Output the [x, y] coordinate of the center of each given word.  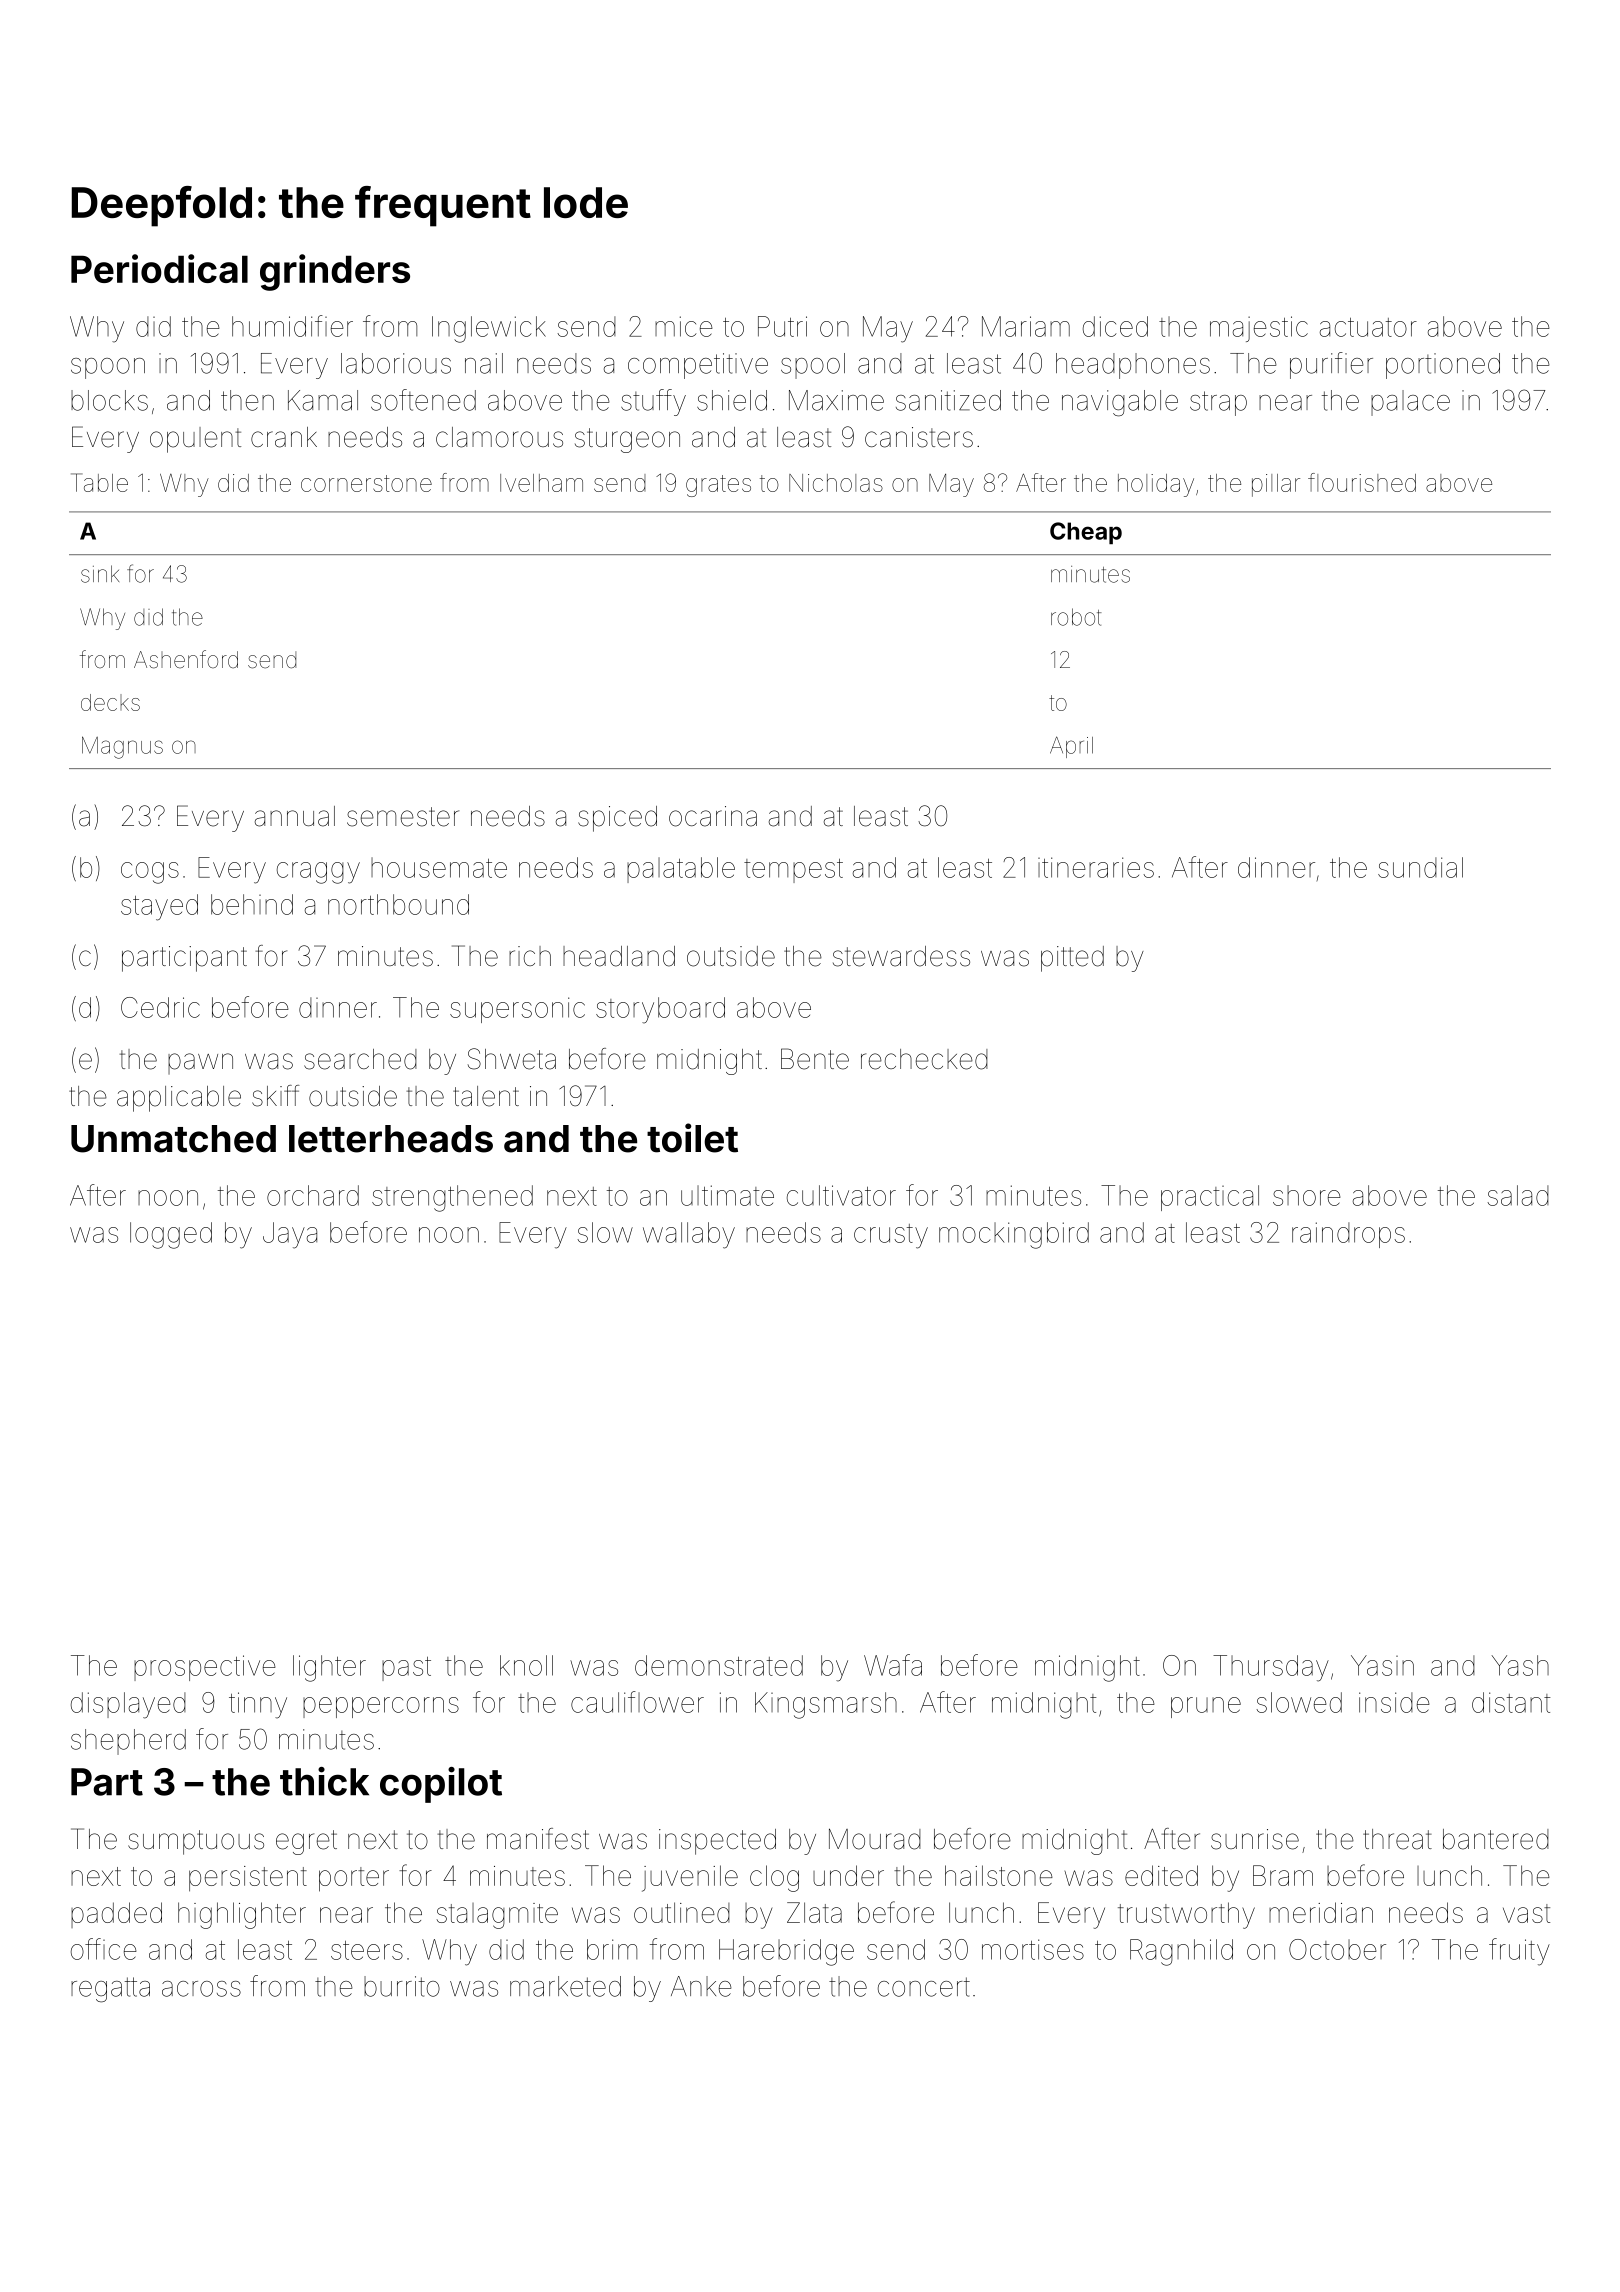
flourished [1362, 482]
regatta [110, 1990]
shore [1307, 1195]
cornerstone [366, 483]
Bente [815, 1059]
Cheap [1086, 533]
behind [252, 904]
